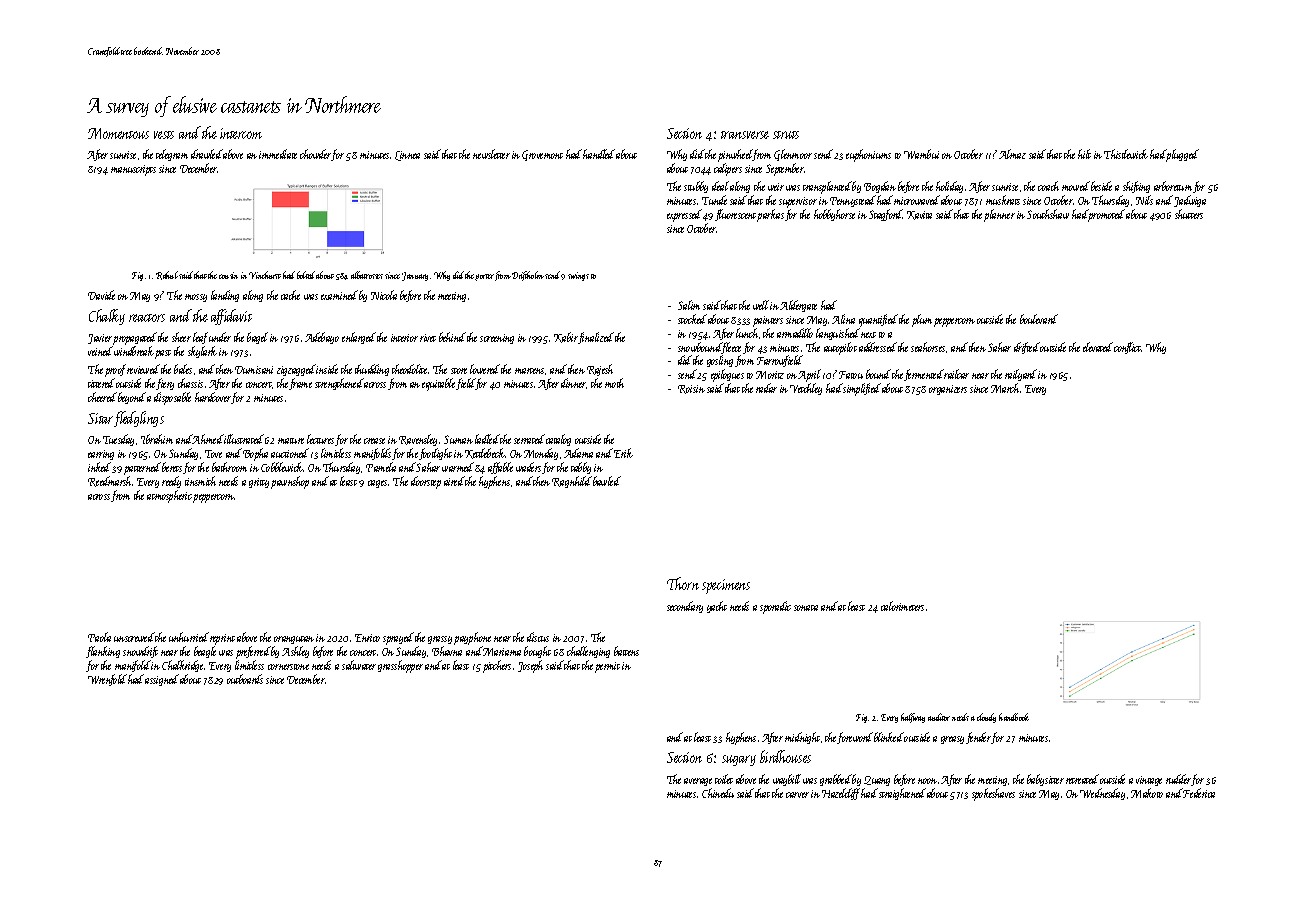 This document has width=1308, height=924. Describe the element at coordinates (542, 155) in the document. I see `Grovemont` at that location.
